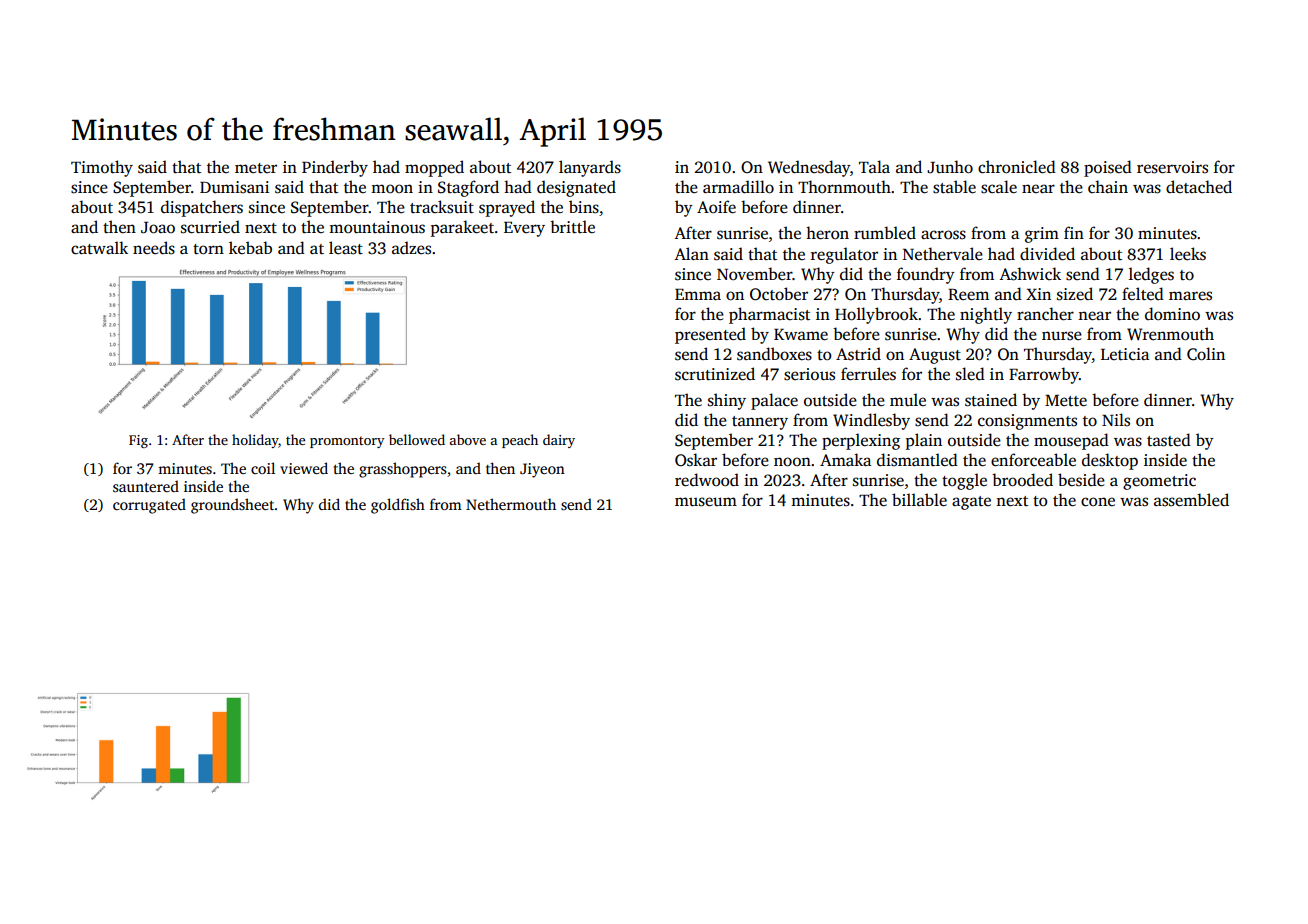  I want to click on reservoirs, so click(1172, 167).
